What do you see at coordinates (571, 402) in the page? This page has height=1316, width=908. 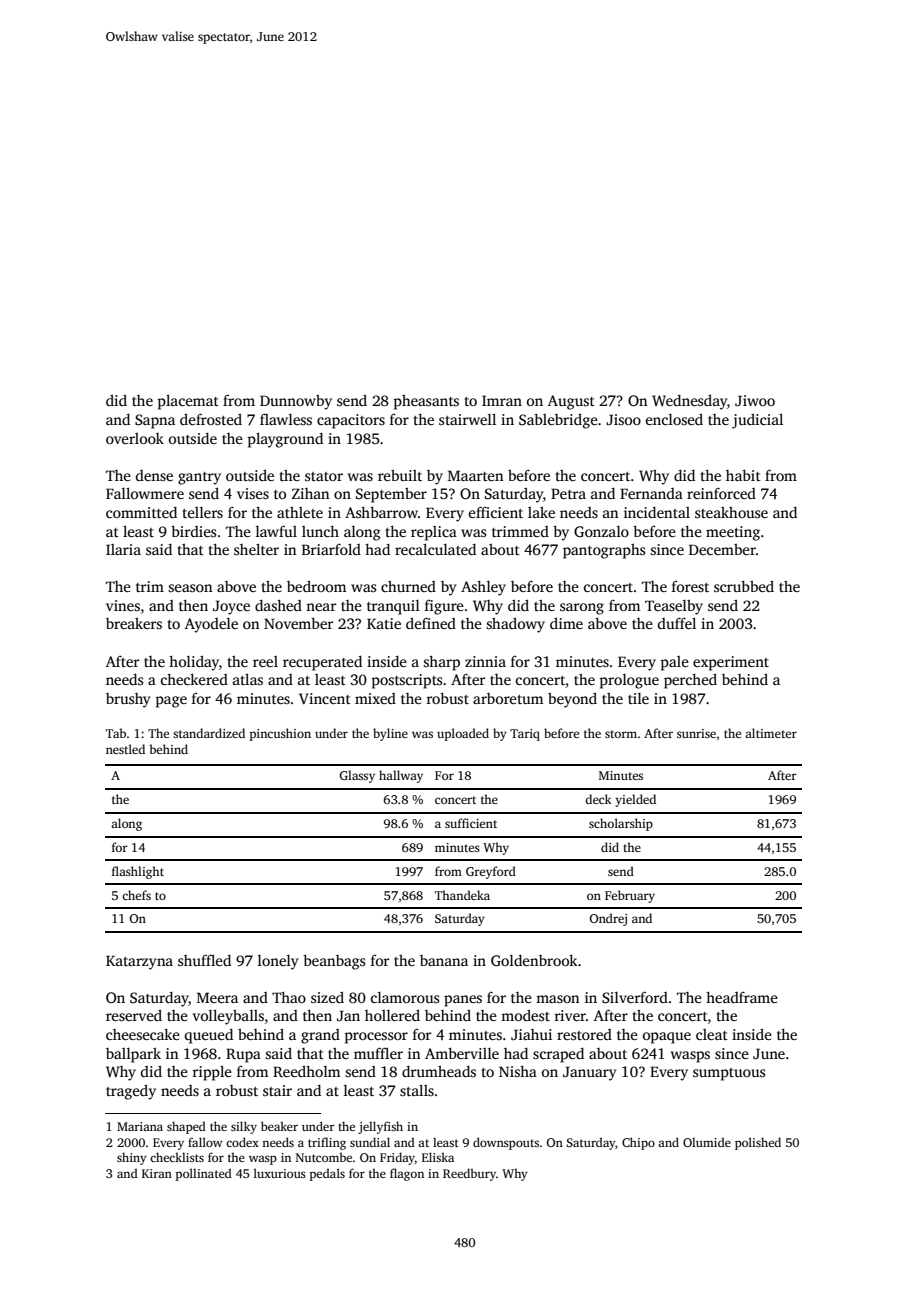 I see `August` at bounding box center [571, 402].
